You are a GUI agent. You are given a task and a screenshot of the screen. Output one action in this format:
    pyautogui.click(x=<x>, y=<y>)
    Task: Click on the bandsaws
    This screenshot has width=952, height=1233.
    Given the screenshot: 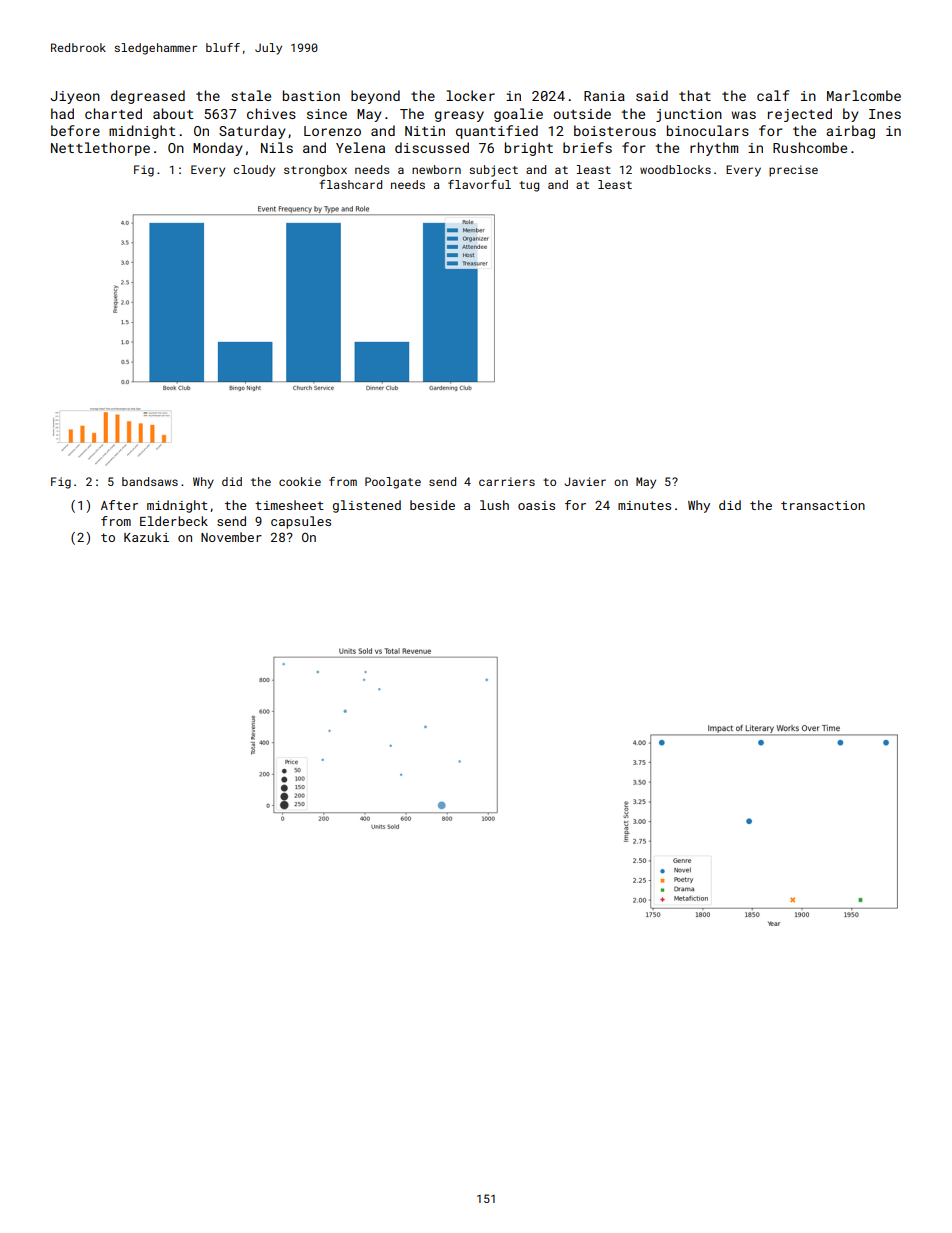 What is the action you would take?
    pyautogui.click(x=150, y=481)
